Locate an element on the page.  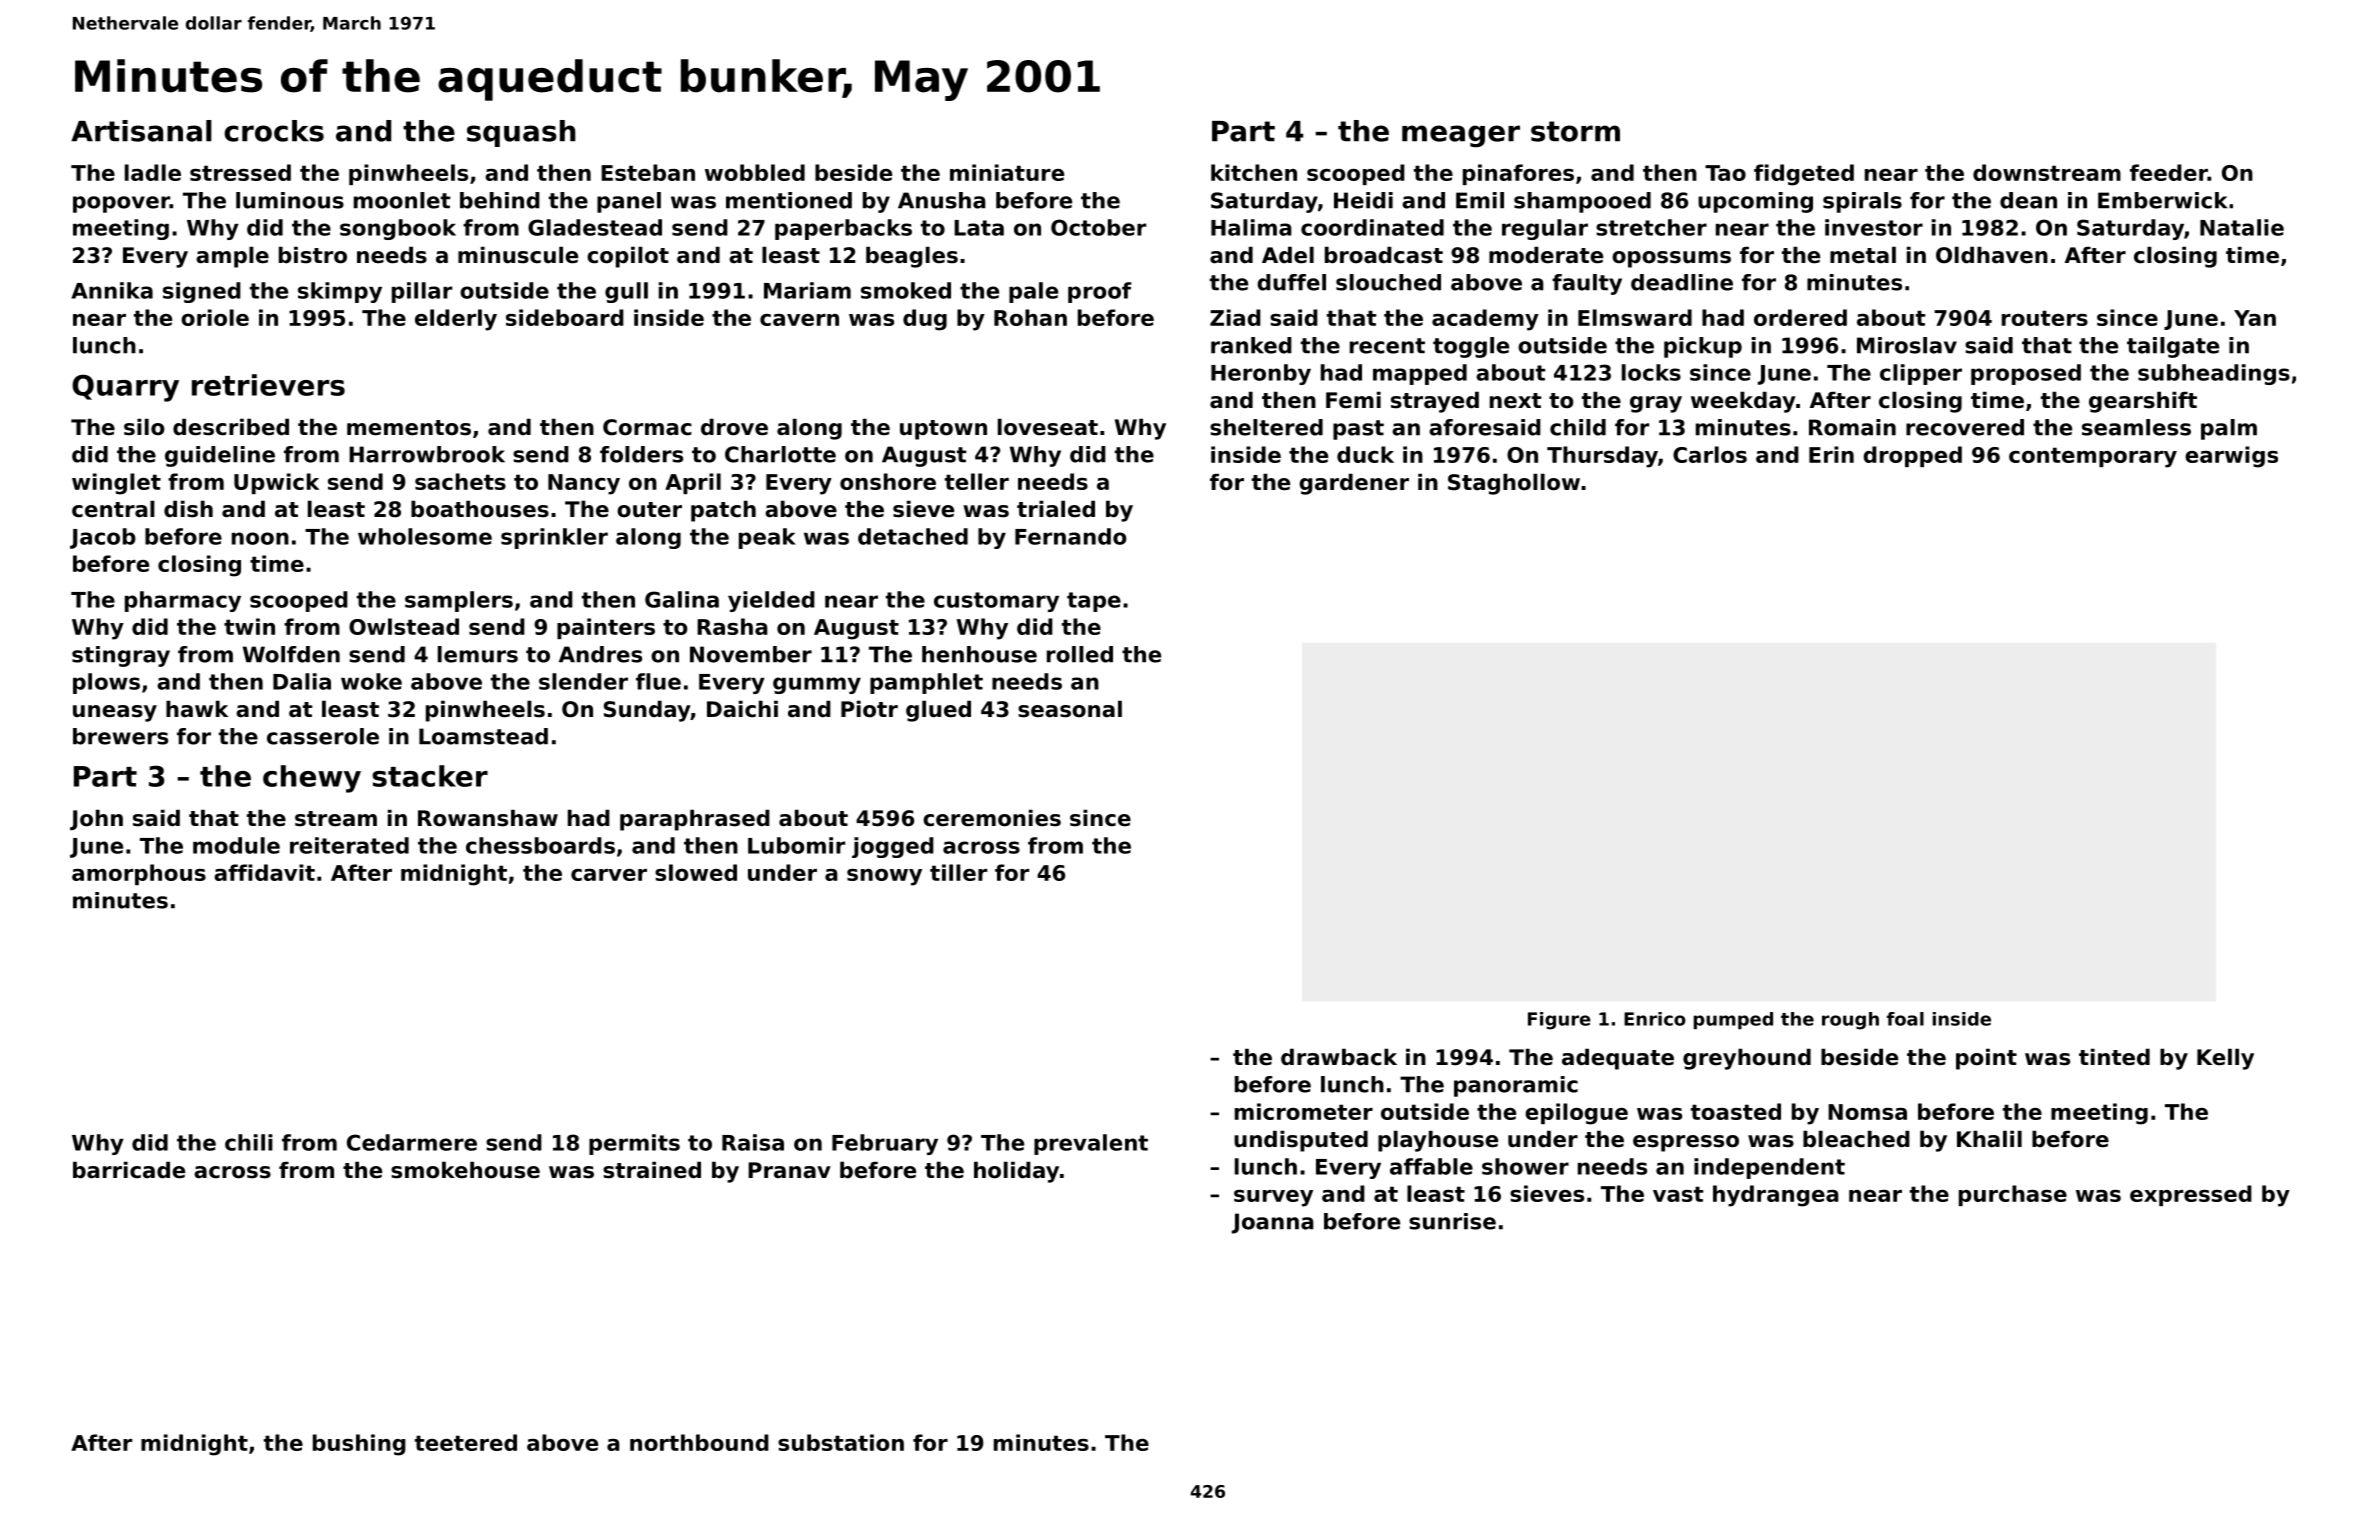
carver is located at coordinates (609, 875).
